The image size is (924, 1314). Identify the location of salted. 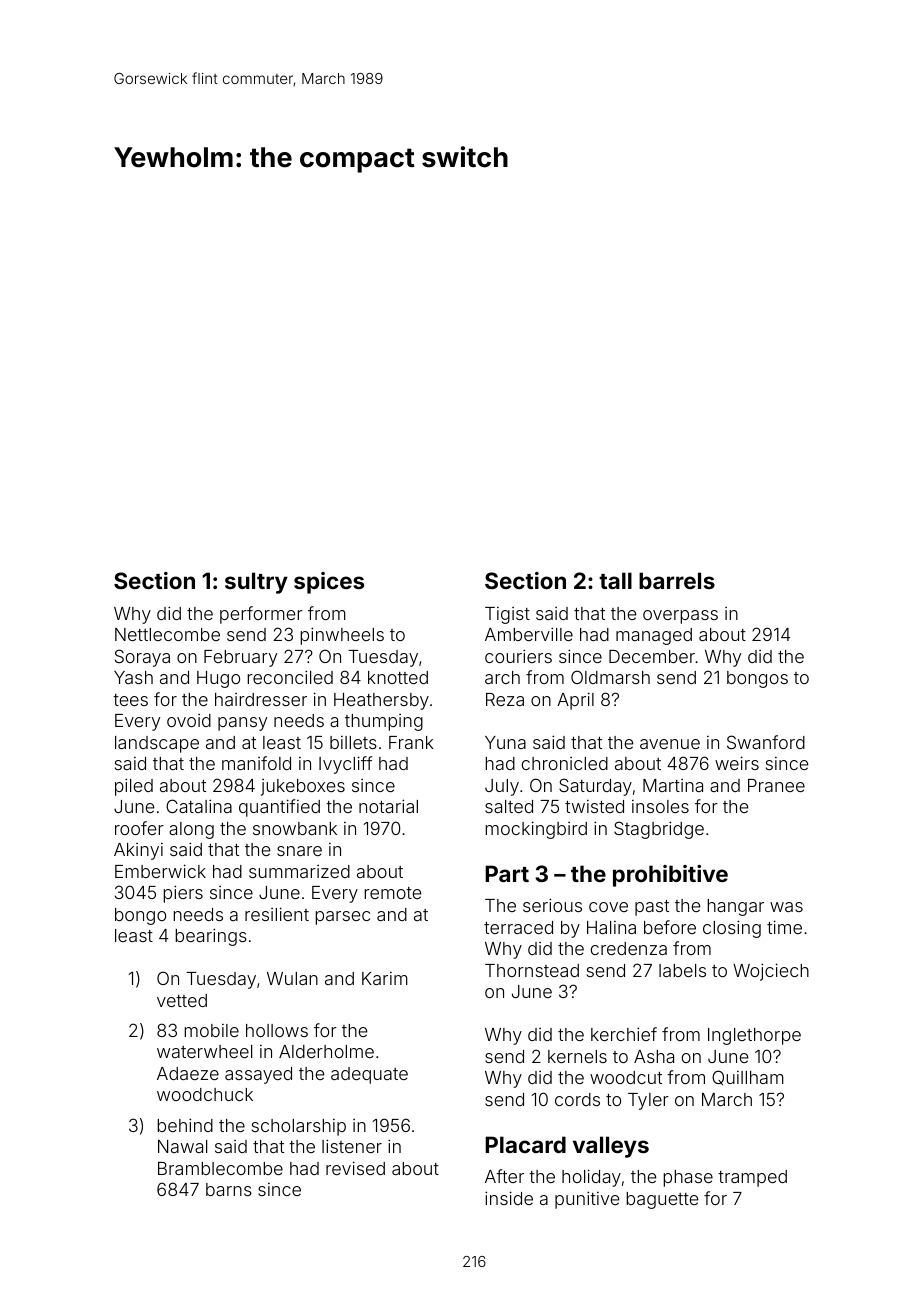
(509, 806).
